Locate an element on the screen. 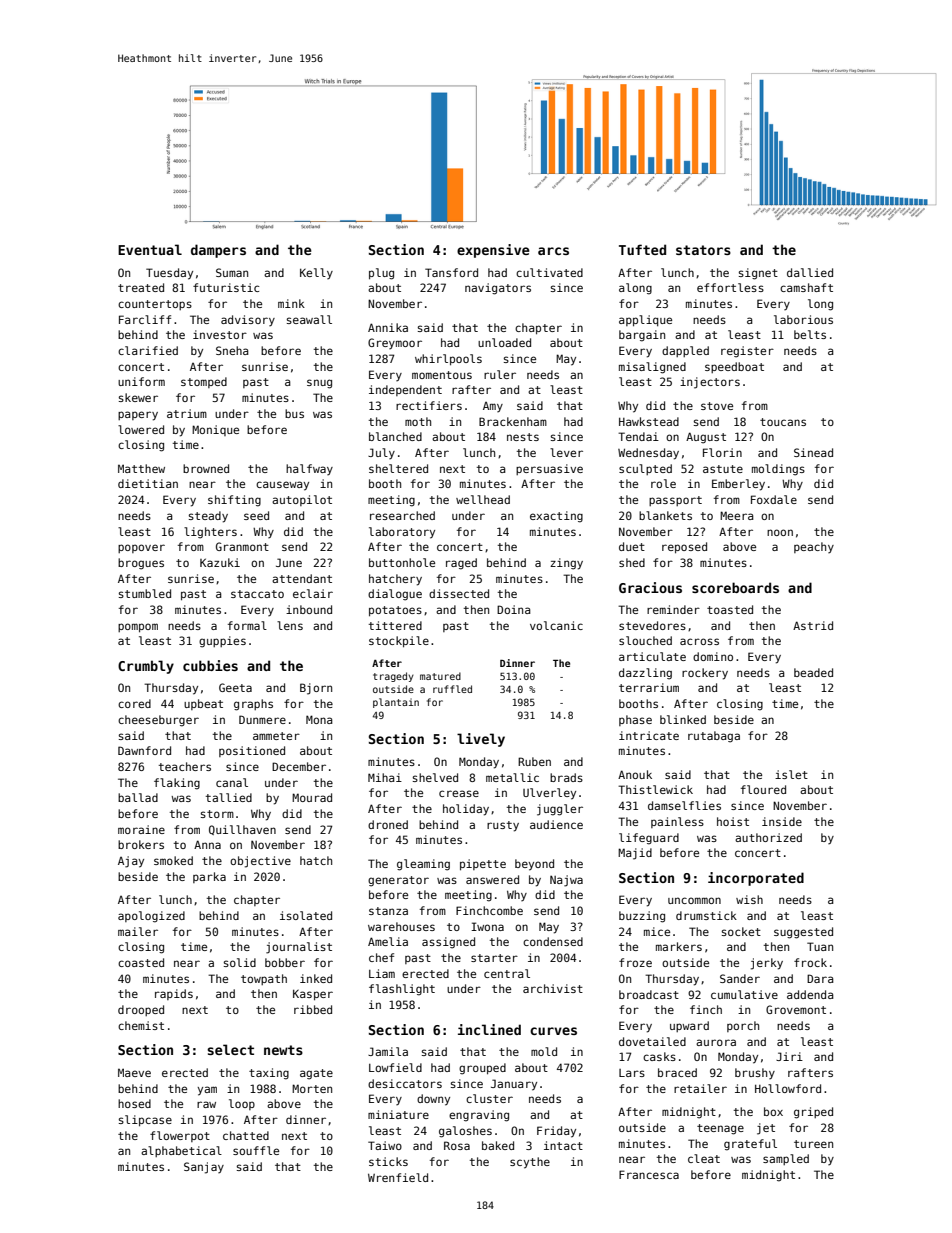 This screenshot has width=952, height=1233. belts is located at coordinates (810, 334).
